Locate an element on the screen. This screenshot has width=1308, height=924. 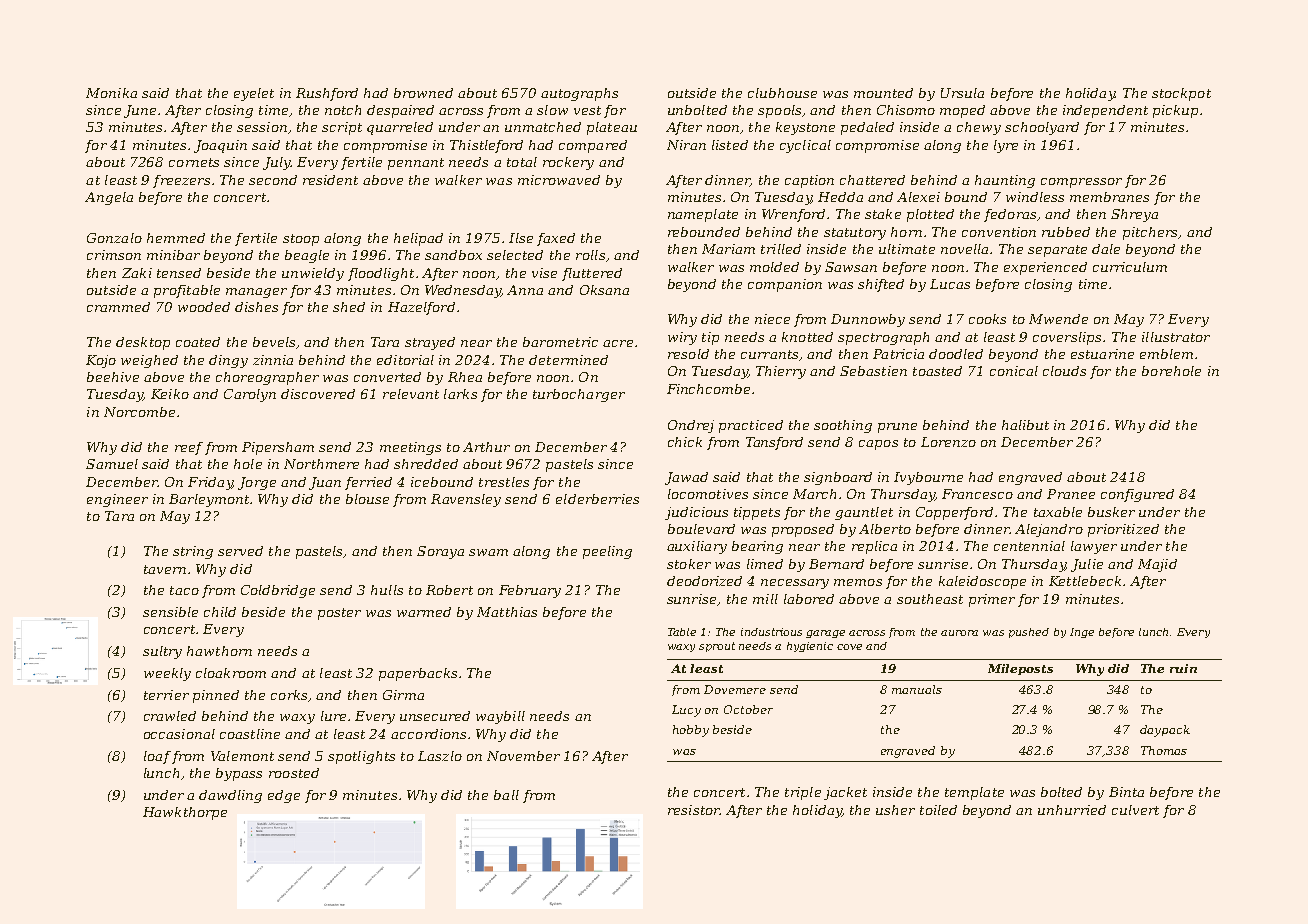
garage is located at coordinates (825, 634).
